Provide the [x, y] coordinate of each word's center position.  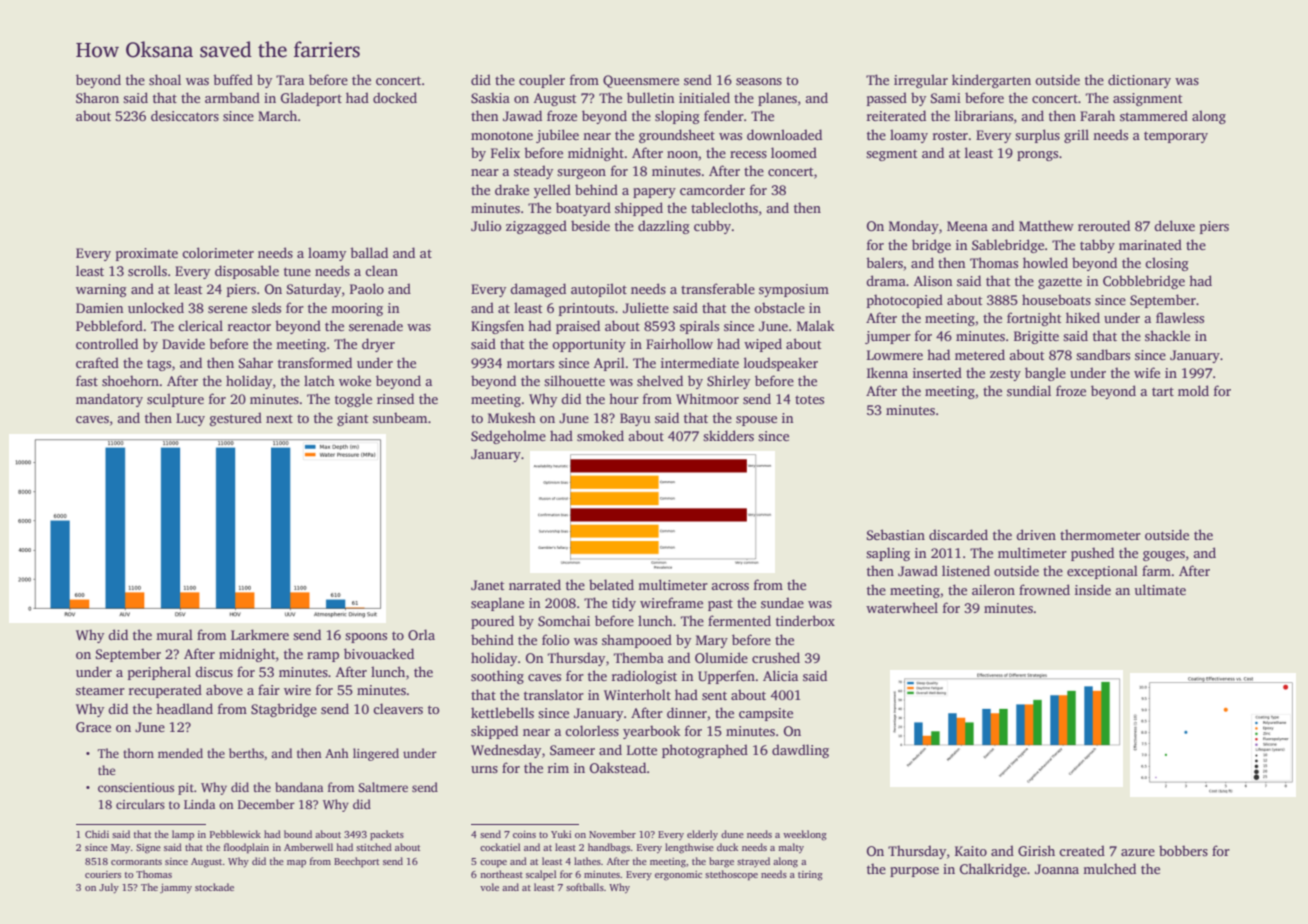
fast [87, 380]
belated [611, 584]
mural [174, 634]
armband [232, 97]
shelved [660, 380]
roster [950, 135]
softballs [585, 887]
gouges [1164, 556]
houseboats [1056, 299]
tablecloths [724, 207]
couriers [103, 874]
